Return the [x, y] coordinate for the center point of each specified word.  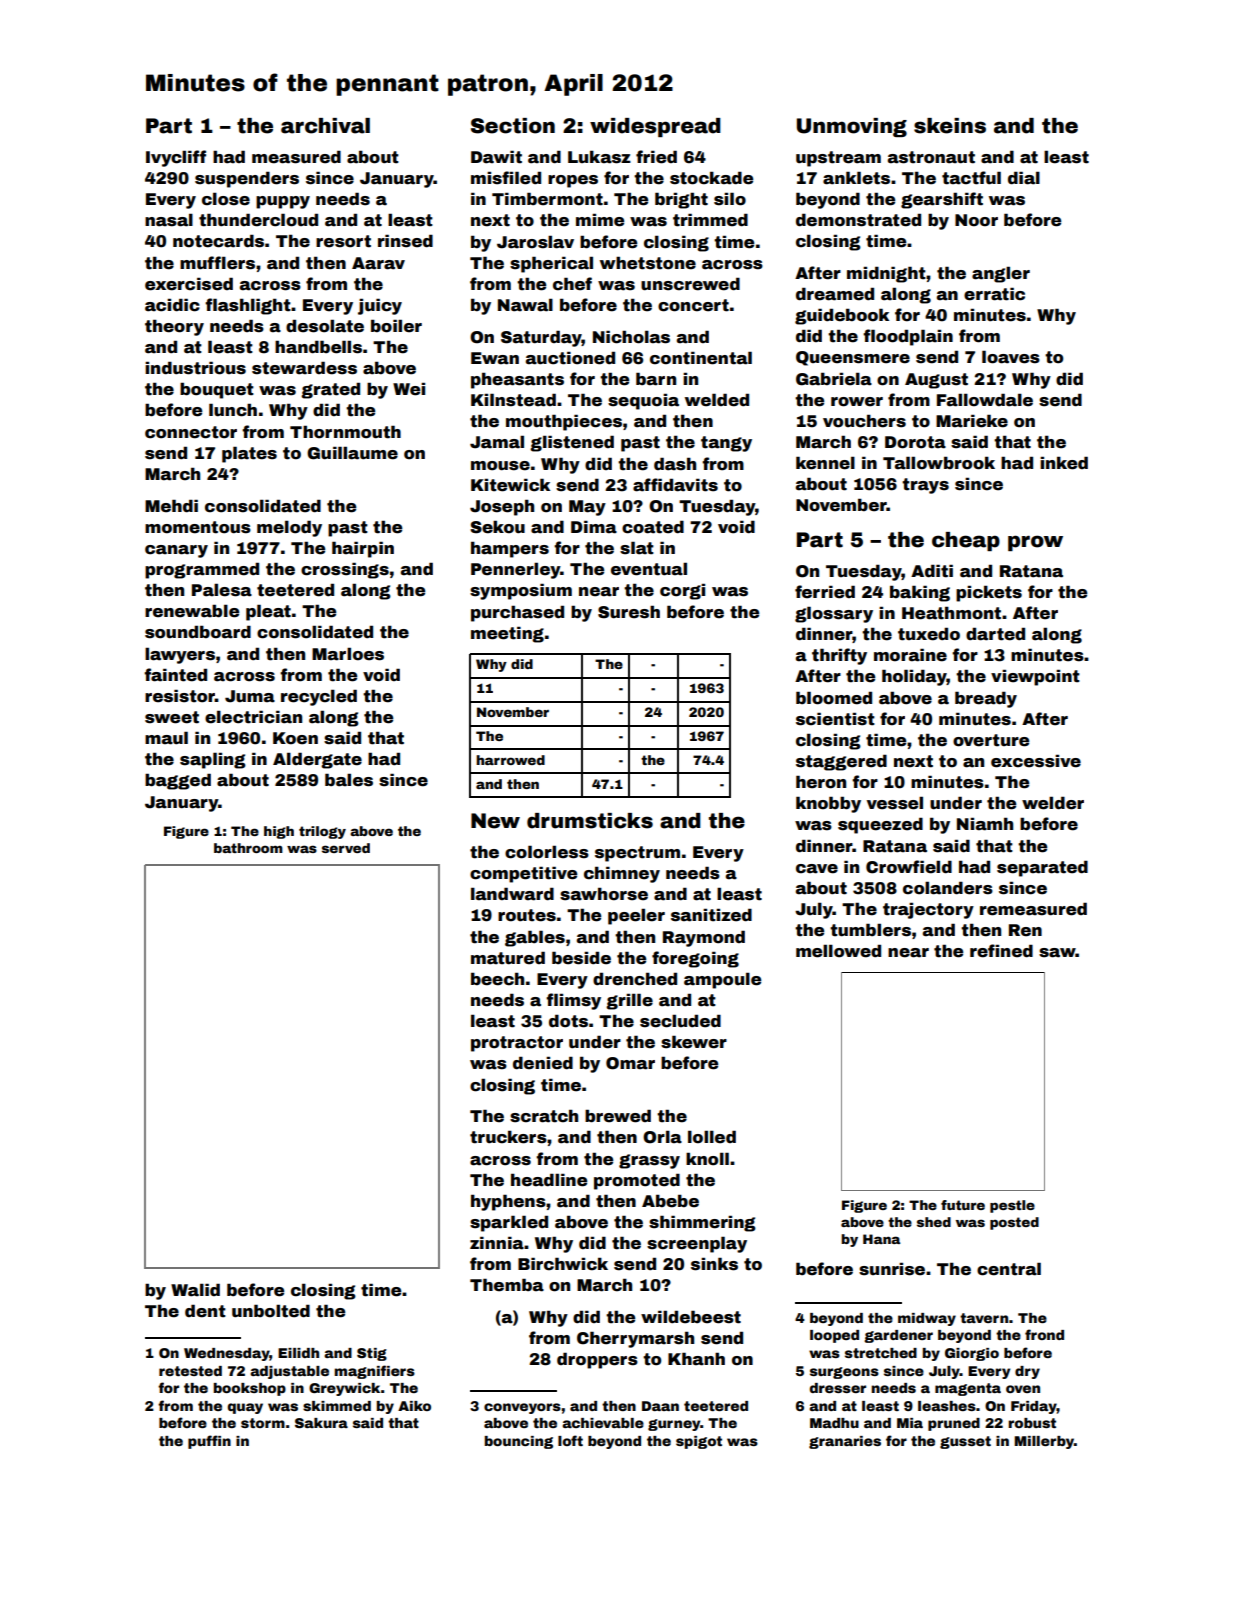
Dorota [915, 442]
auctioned [570, 358]
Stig [372, 1354]
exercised [189, 284]
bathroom [248, 848]
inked [1064, 463]
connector [191, 432]
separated [1042, 868]
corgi [682, 591]
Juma [250, 696]
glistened [572, 443]
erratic [994, 294]
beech [497, 979]
